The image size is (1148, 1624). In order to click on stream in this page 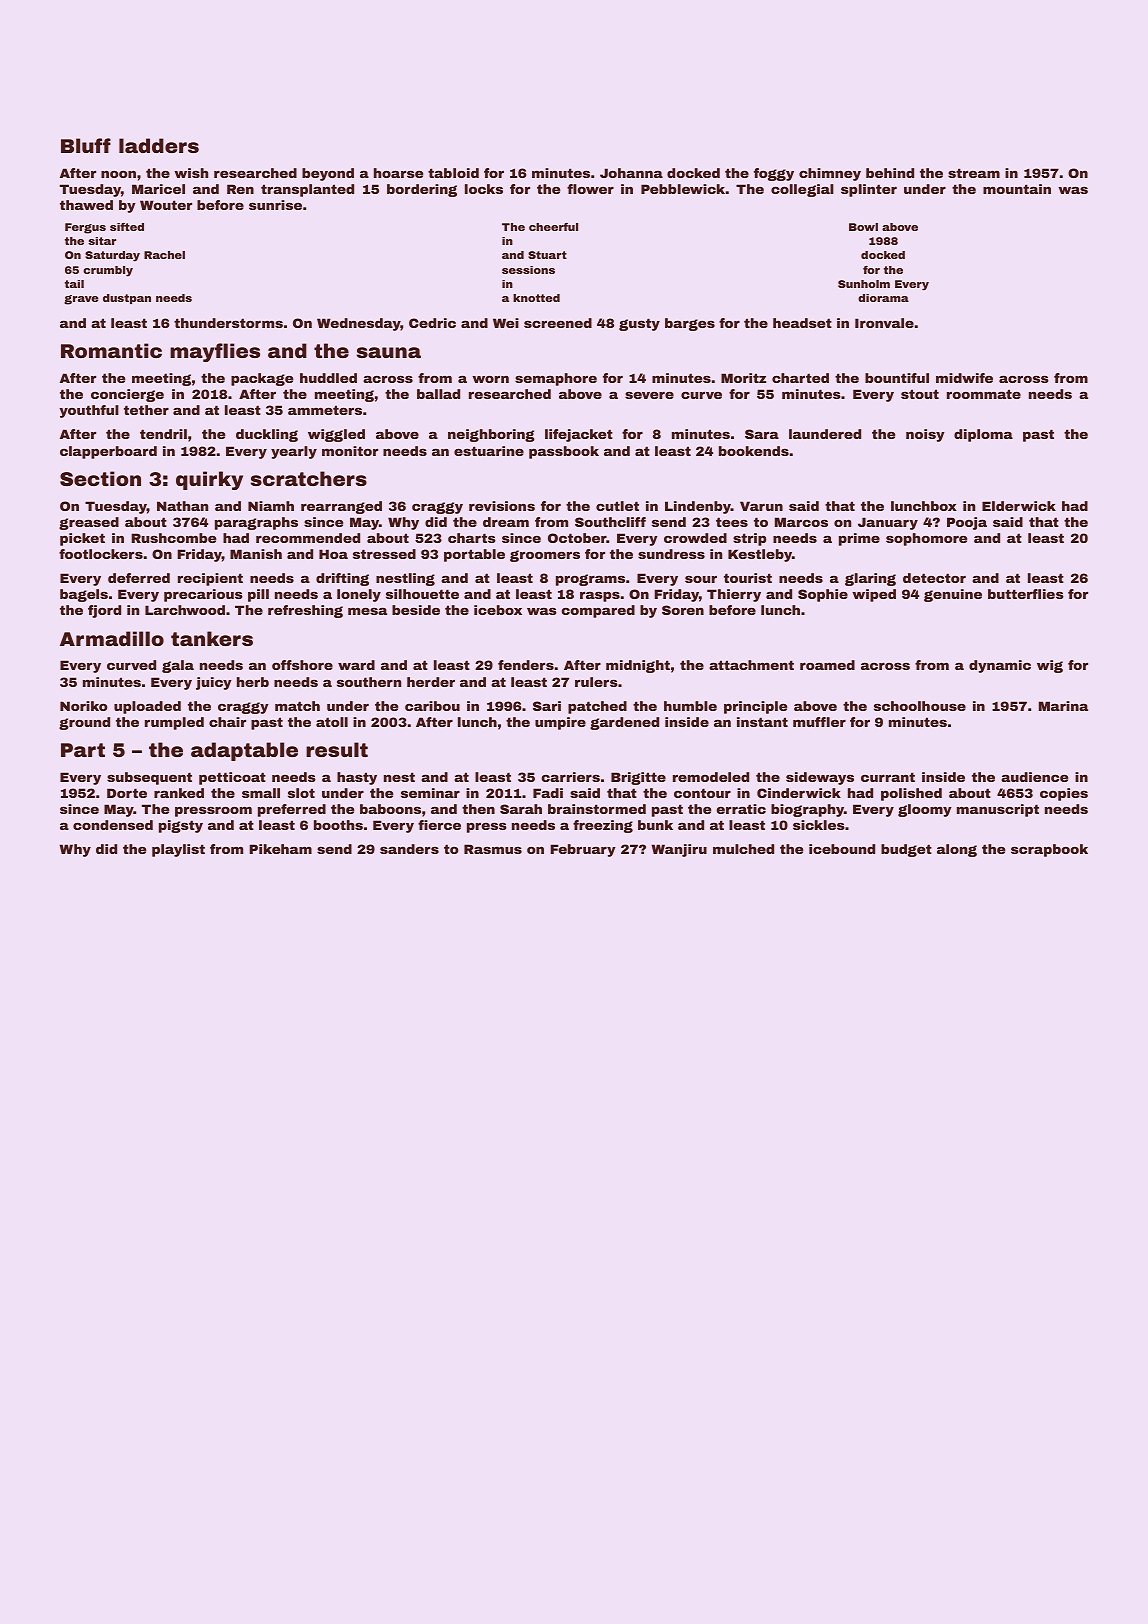, I will do `click(974, 173)`.
